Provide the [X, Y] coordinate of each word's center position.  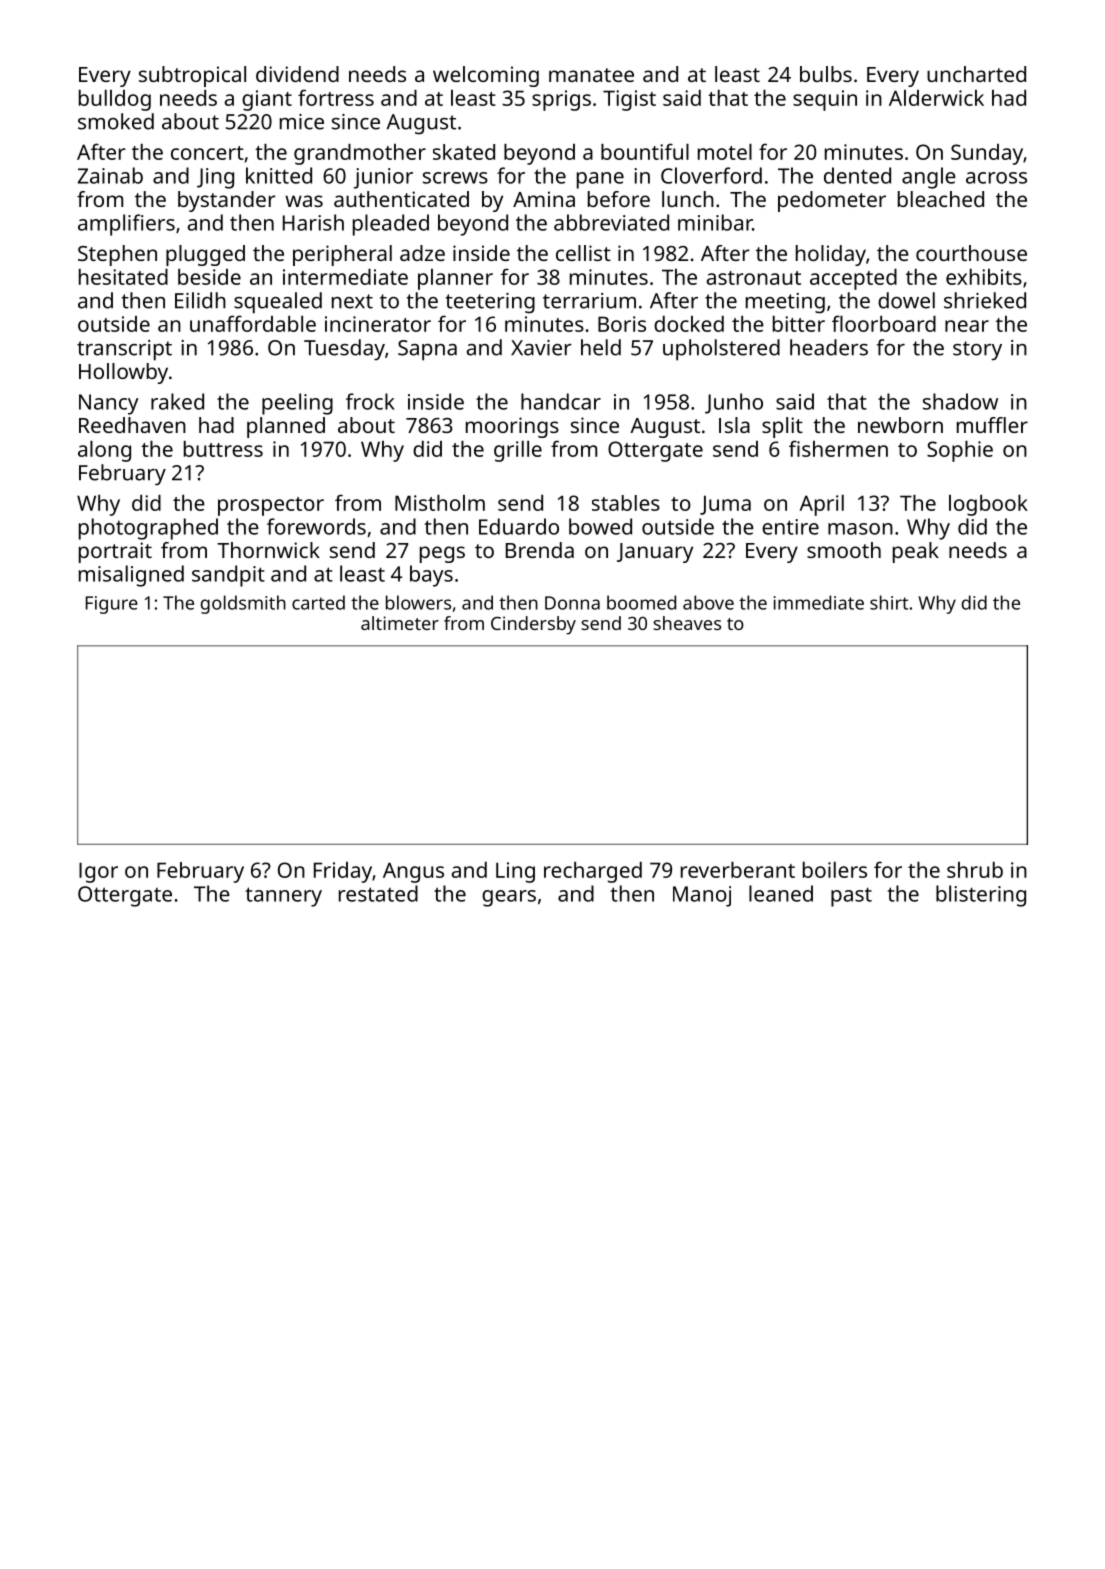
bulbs [826, 74]
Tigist [629, 100]
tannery [283, 897]
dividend [297, 74]
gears [509, 898]
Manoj [702, 896]
